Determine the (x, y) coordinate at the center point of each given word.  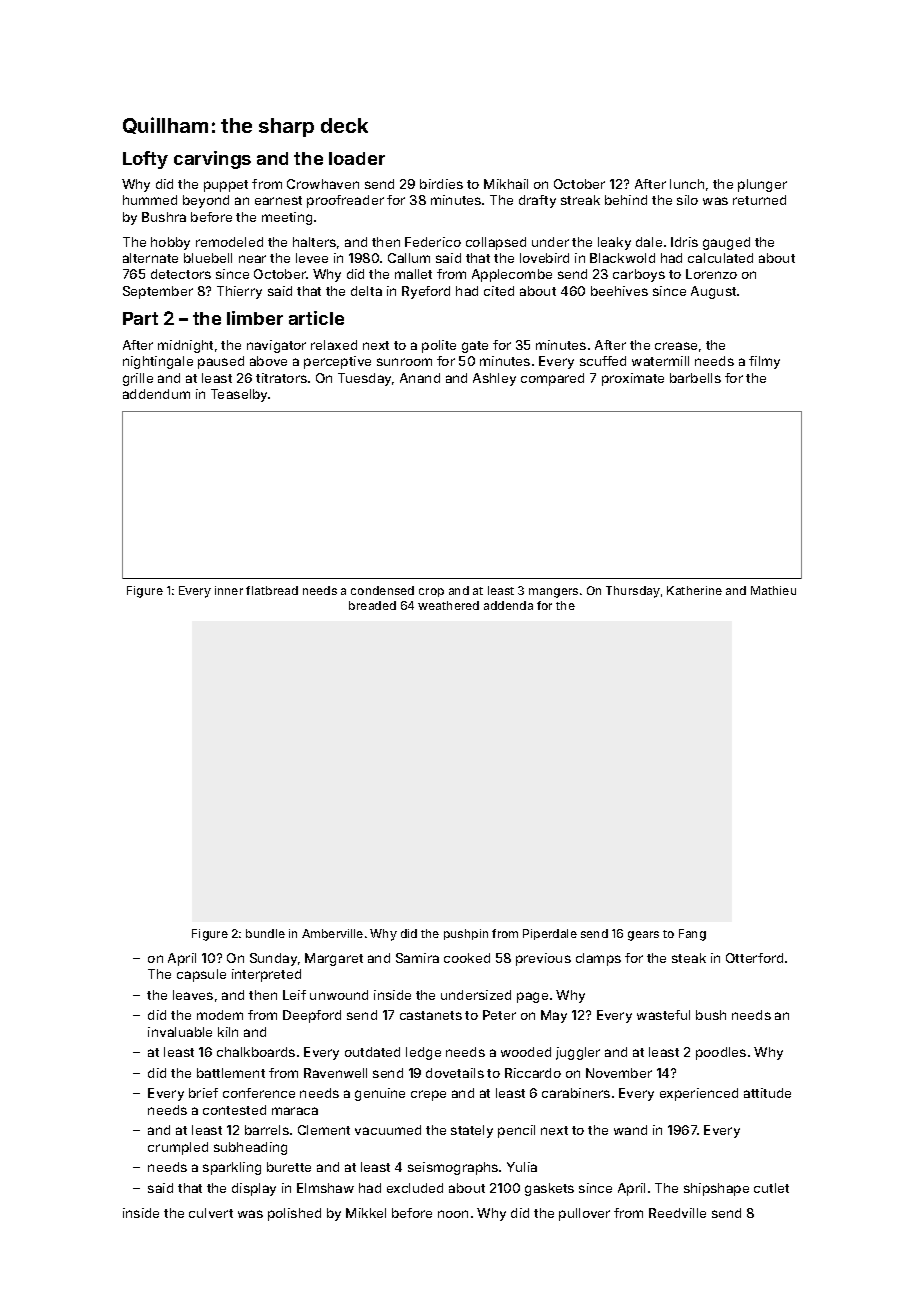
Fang (692, 935)
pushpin (466, 934)
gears (643, 936)
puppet (226, 186)
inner (229, 590)
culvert (211, 1213)
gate (475, 347)
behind (626, 200)
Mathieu (773, 590)
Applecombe (512, 275)
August (713, 292)
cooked (467, 958)
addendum (156, 394)
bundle (265, 933)
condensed (382, 590)
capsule (201, 975)
